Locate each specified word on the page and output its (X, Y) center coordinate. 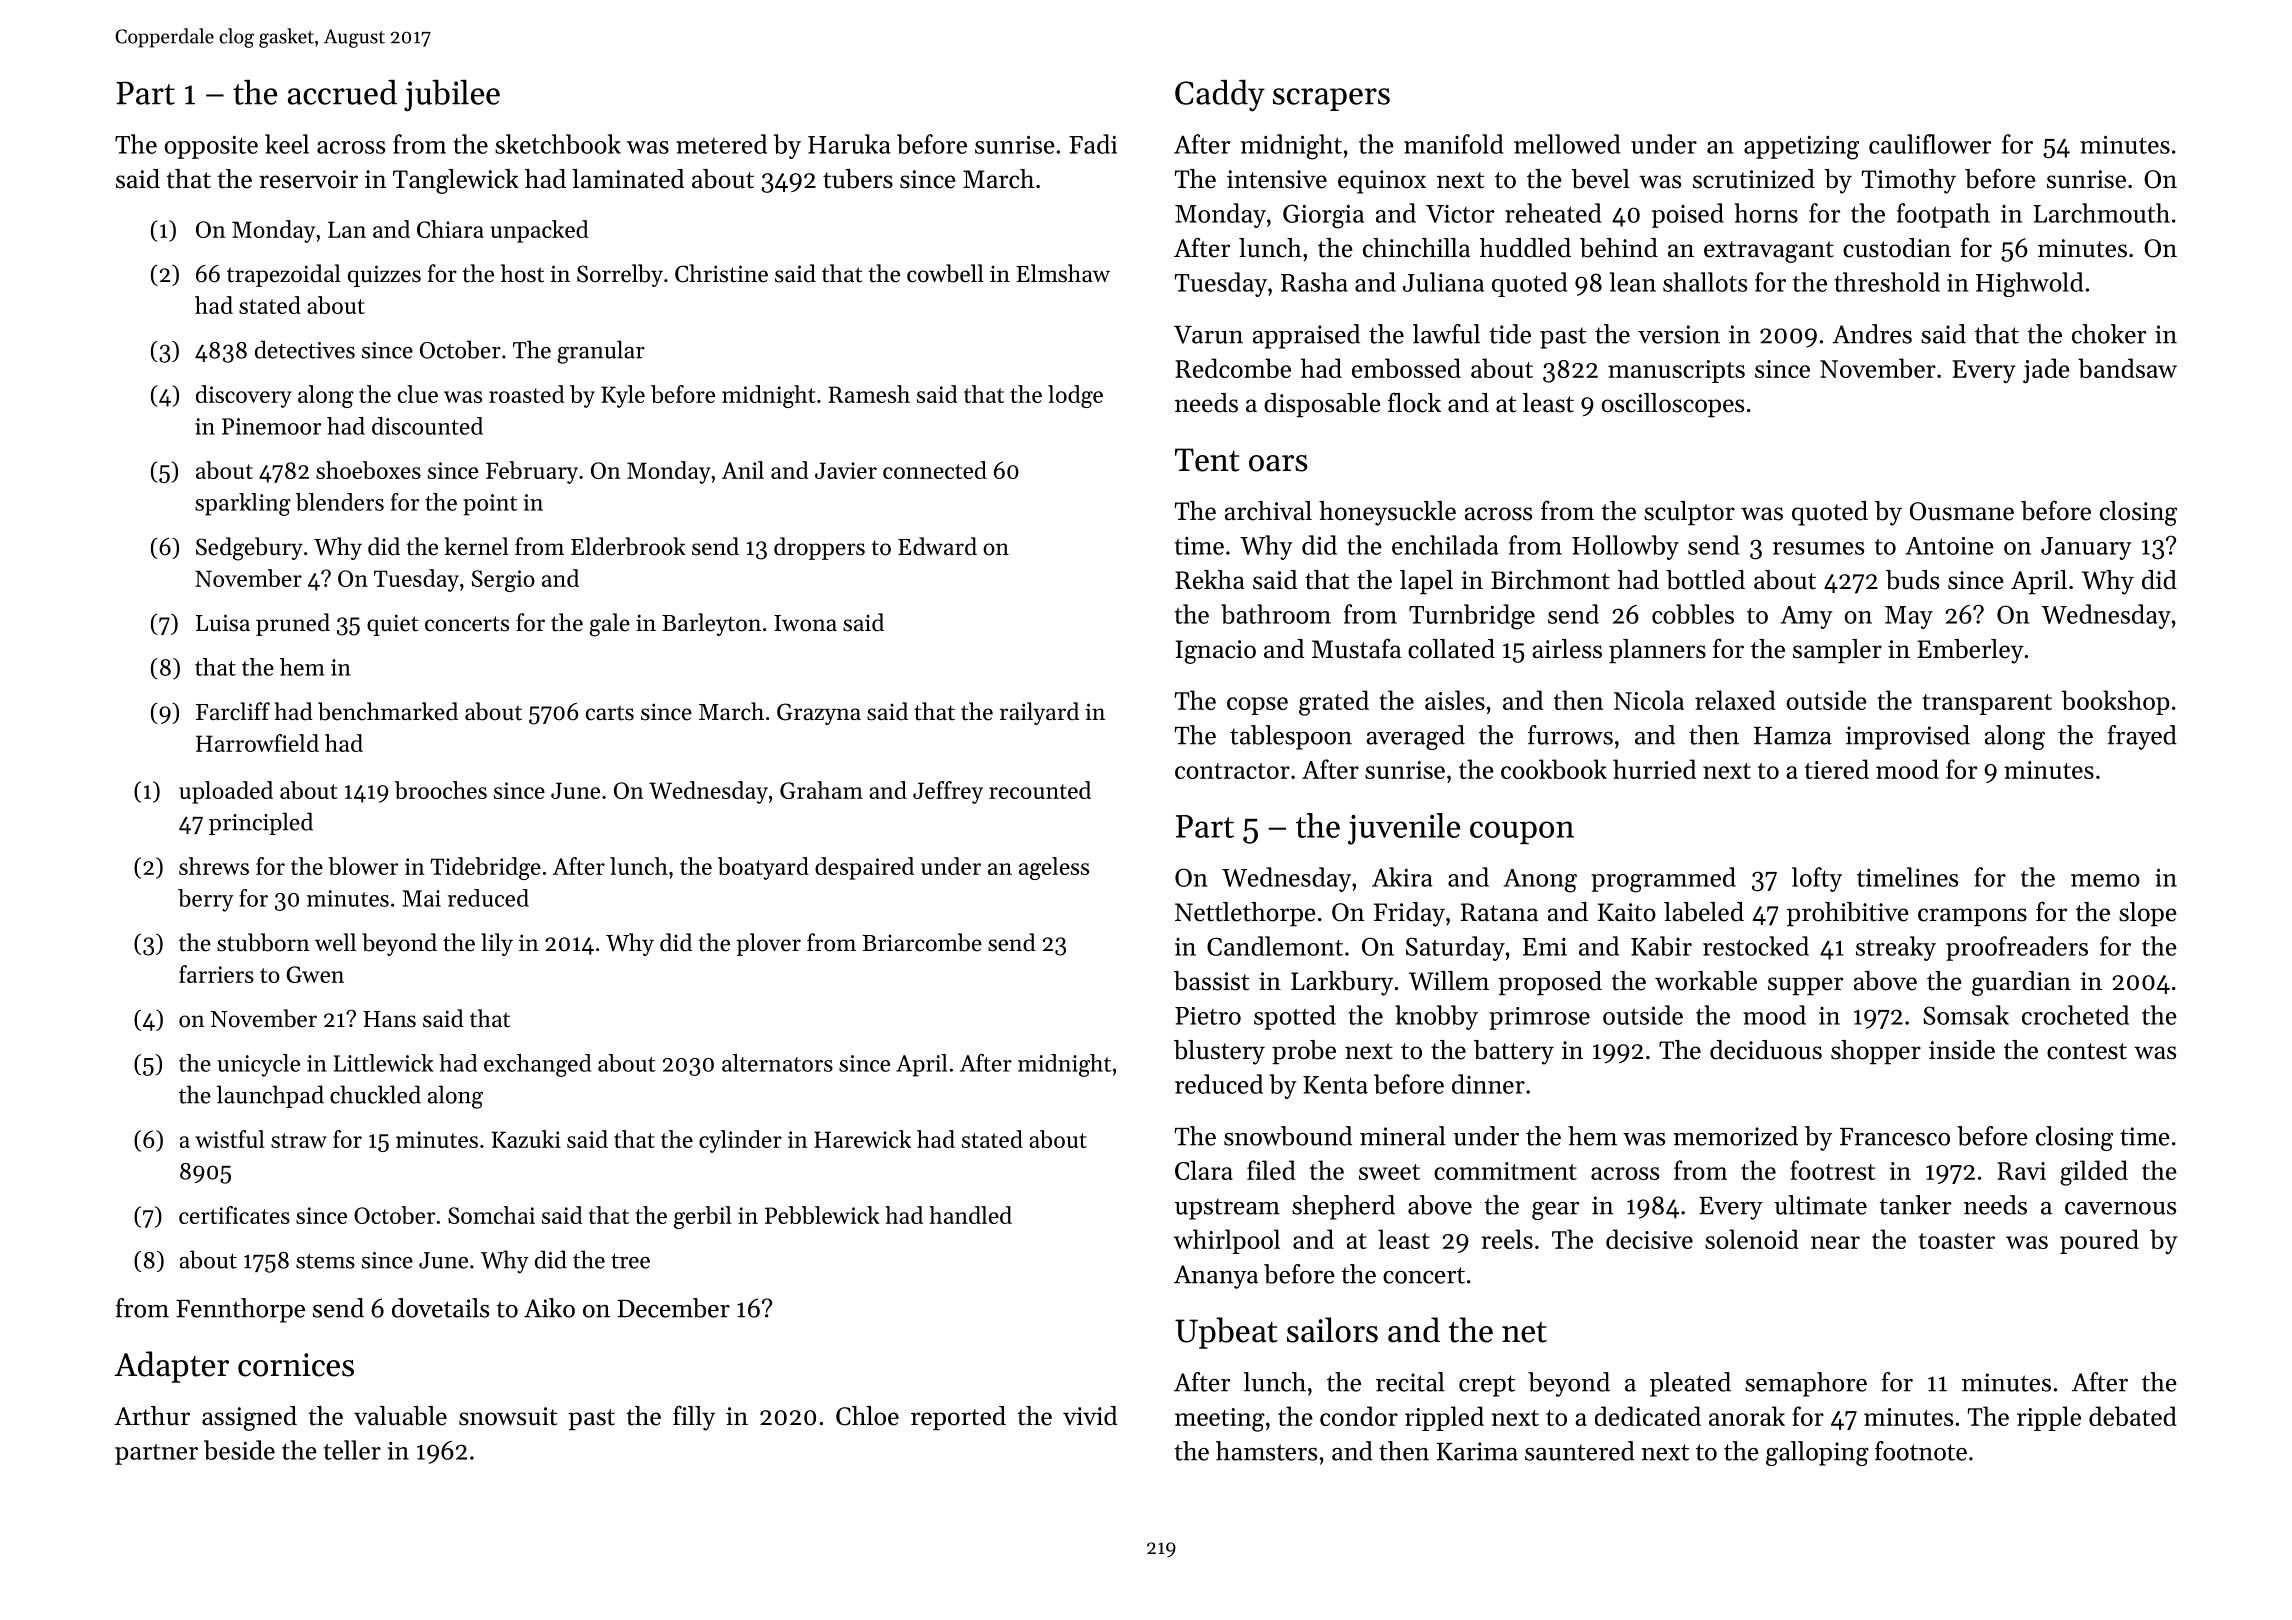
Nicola (1649, 700)
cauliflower (1930, 144)
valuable (400, 1416)
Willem (1449, 981)
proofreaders (2017, 948)
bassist (1211, 981)
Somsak (1966, 1015)
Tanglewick (456, 181)
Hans (389, 1019)
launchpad (270, 1096)
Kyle (623, 396)
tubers (858, 179)
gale (609, 625)
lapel (1426, 582)
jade (2046, 370)
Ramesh (869, 394)
